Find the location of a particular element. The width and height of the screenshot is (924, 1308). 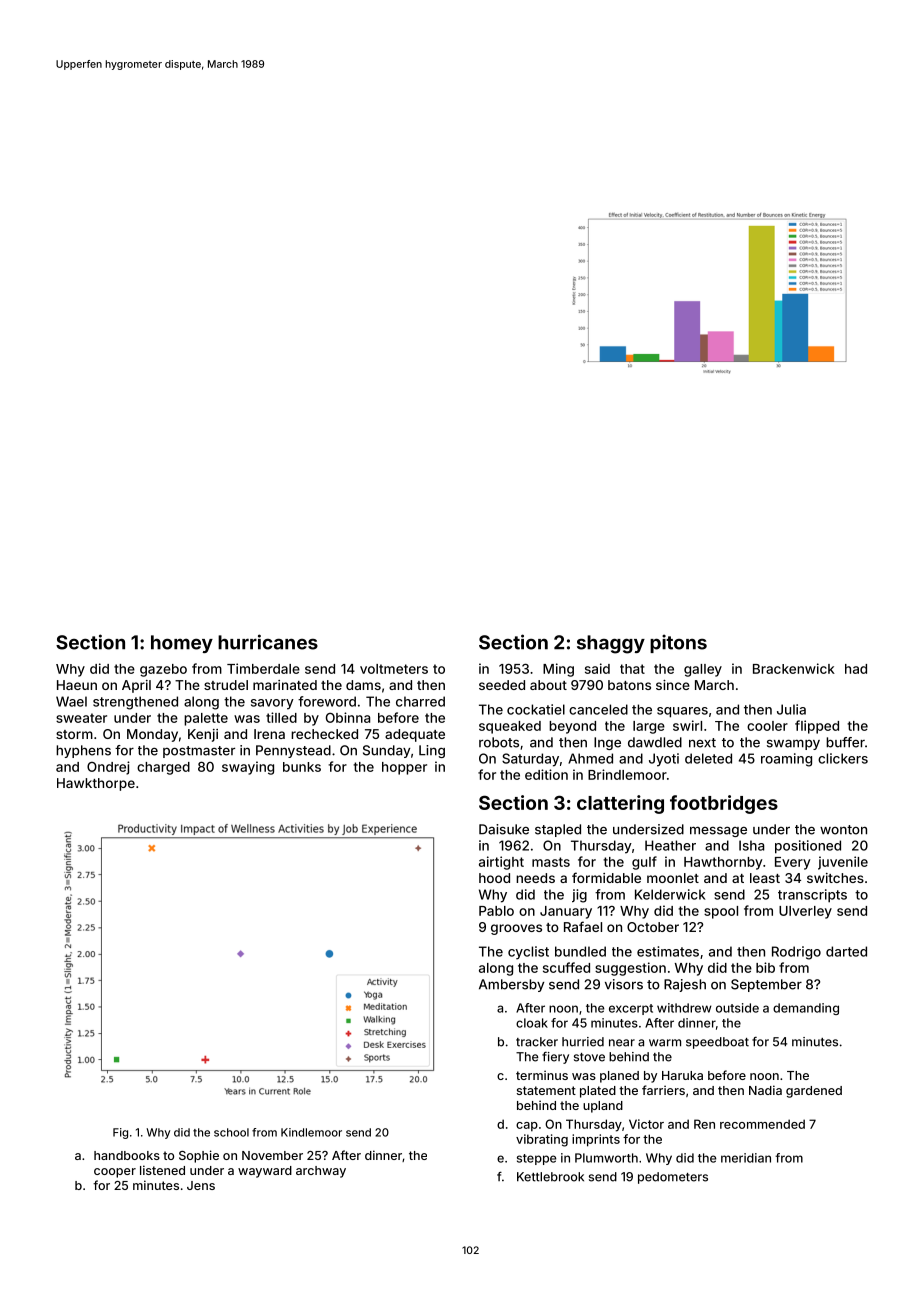

gardened is located at coordinates (814, 1092).
